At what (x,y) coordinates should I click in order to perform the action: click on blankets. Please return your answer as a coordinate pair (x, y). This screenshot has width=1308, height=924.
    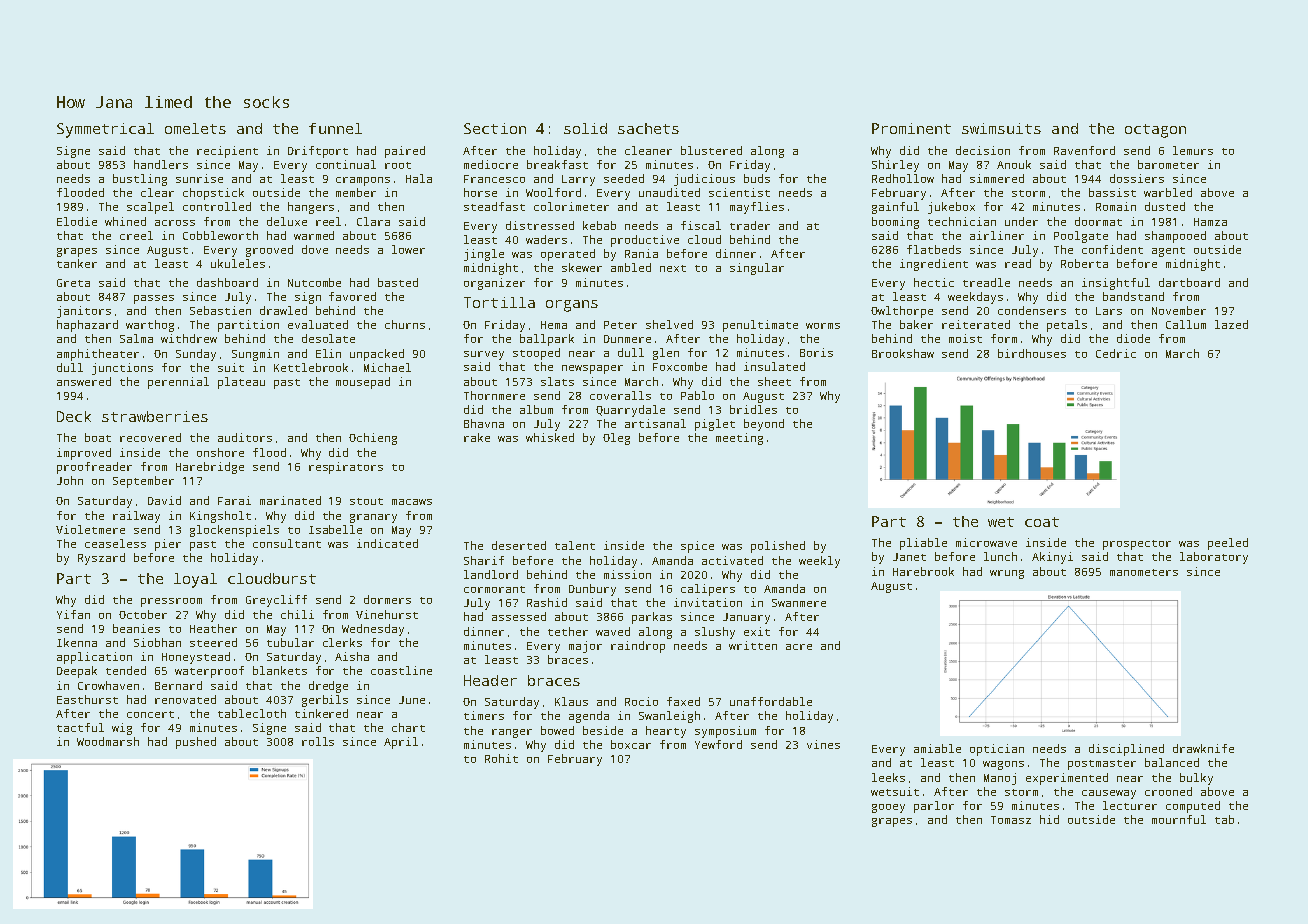
    Looking at the image, I should click on (280, 670).
